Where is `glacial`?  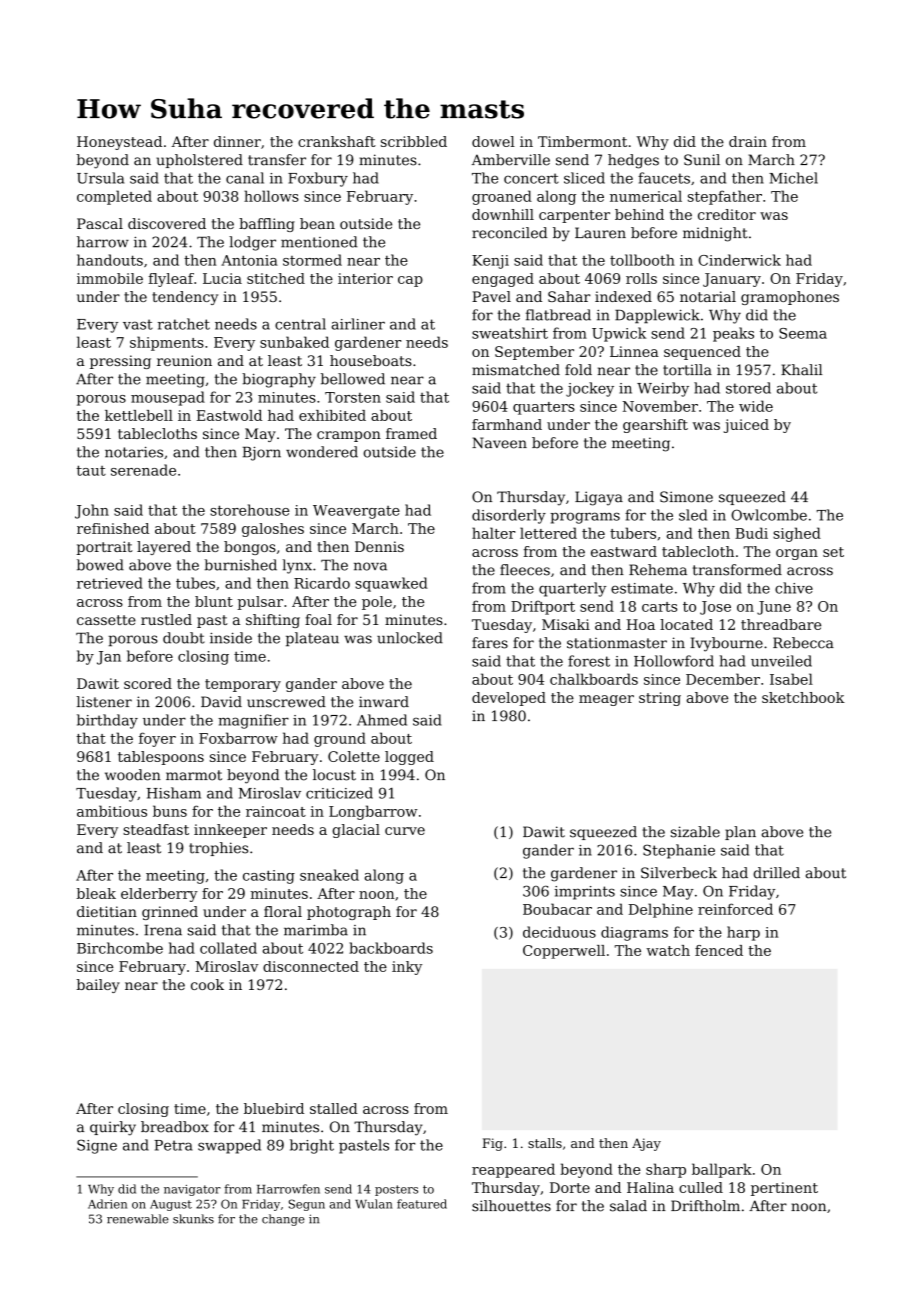 glacial is located at coordinates (356, 831).
